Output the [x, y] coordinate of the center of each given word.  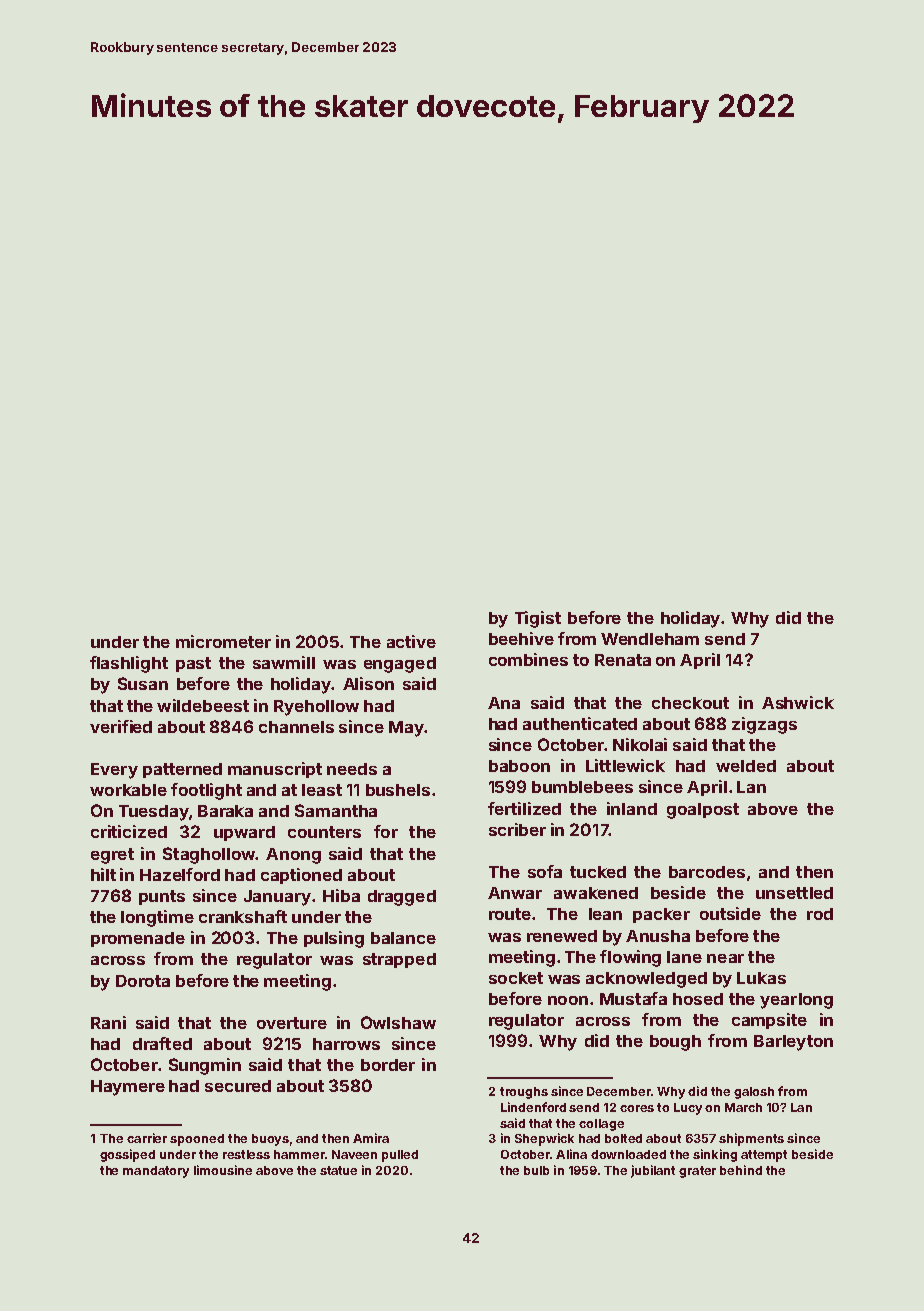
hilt [103, 874]
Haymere [128, 1088]
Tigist [538, 619]
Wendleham [650, 639]
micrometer [223, 641]
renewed [562, 936]
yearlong [796, 1001]
